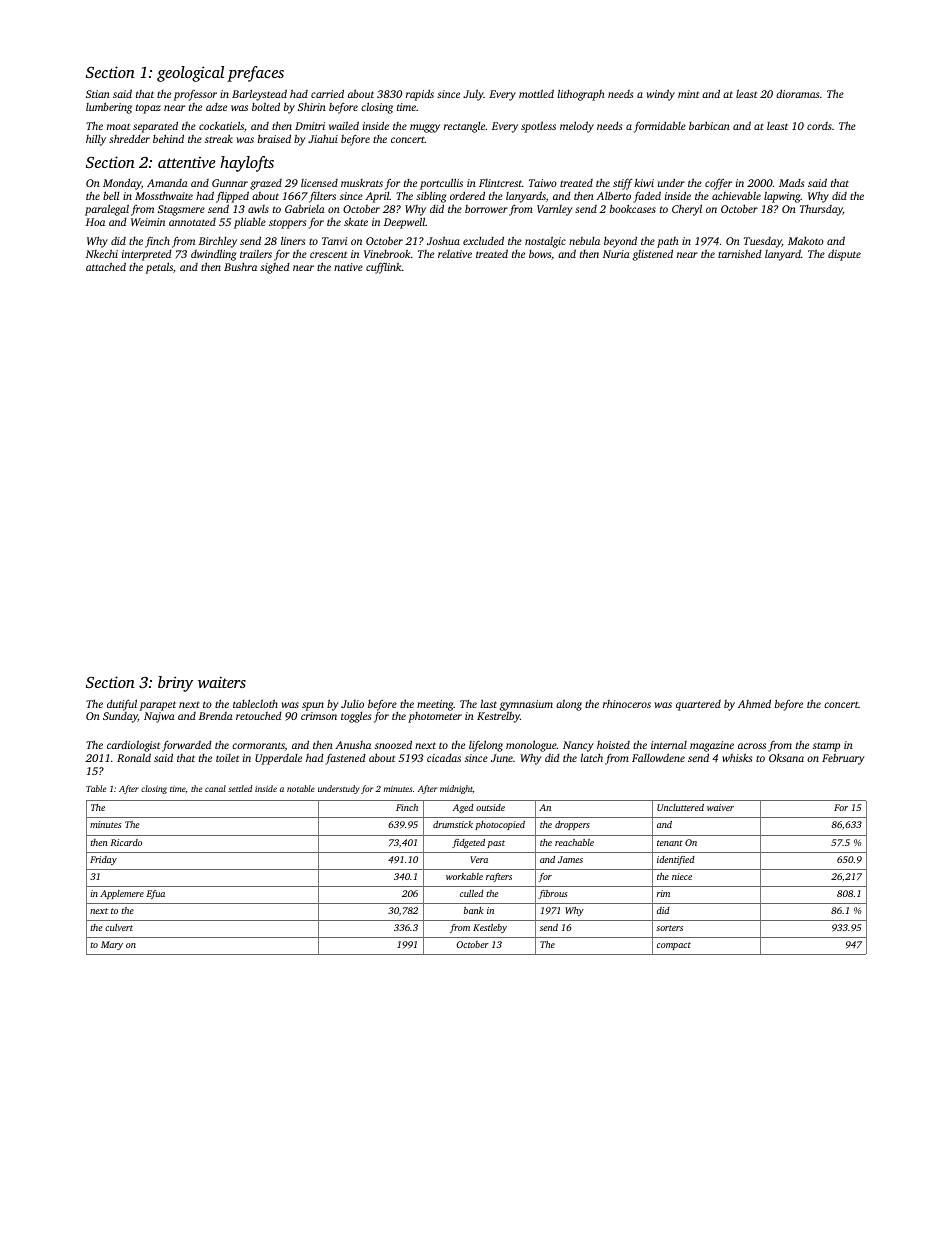  Describe the element at coordinates (190, 74) in the image. I see `geological` at that location.
